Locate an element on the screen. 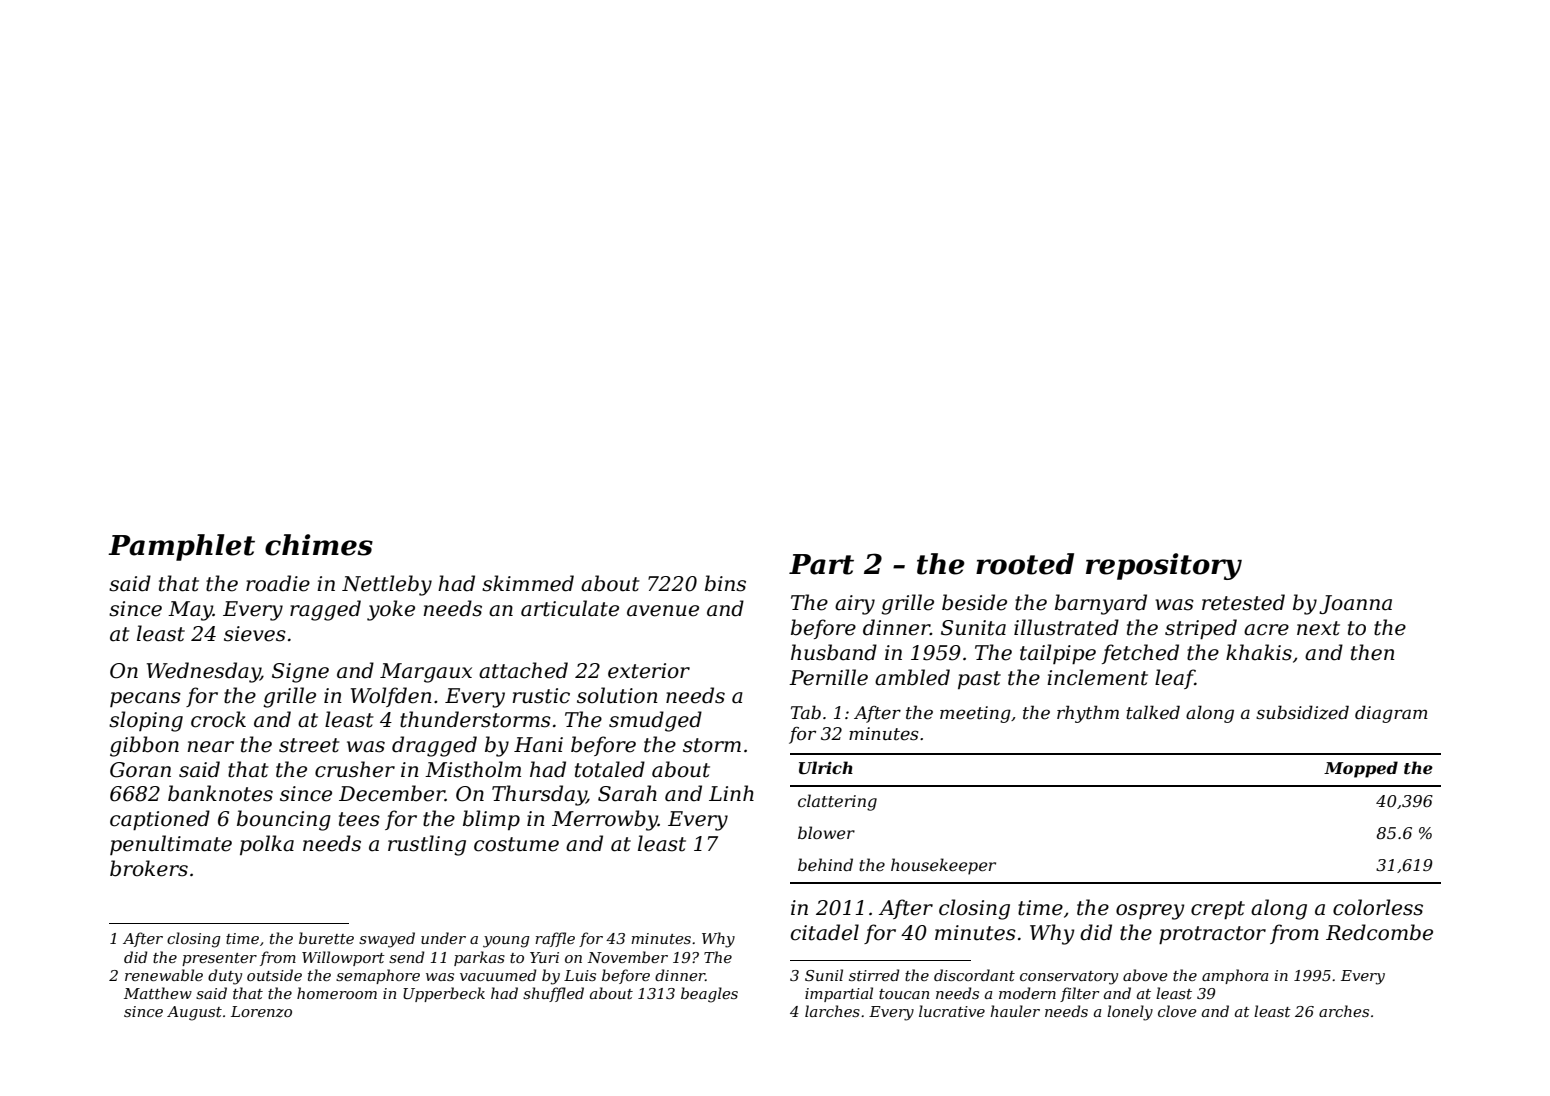 This screenshot has height=1096, width=1550. Wednesday is located at coordinates (203, 672).
